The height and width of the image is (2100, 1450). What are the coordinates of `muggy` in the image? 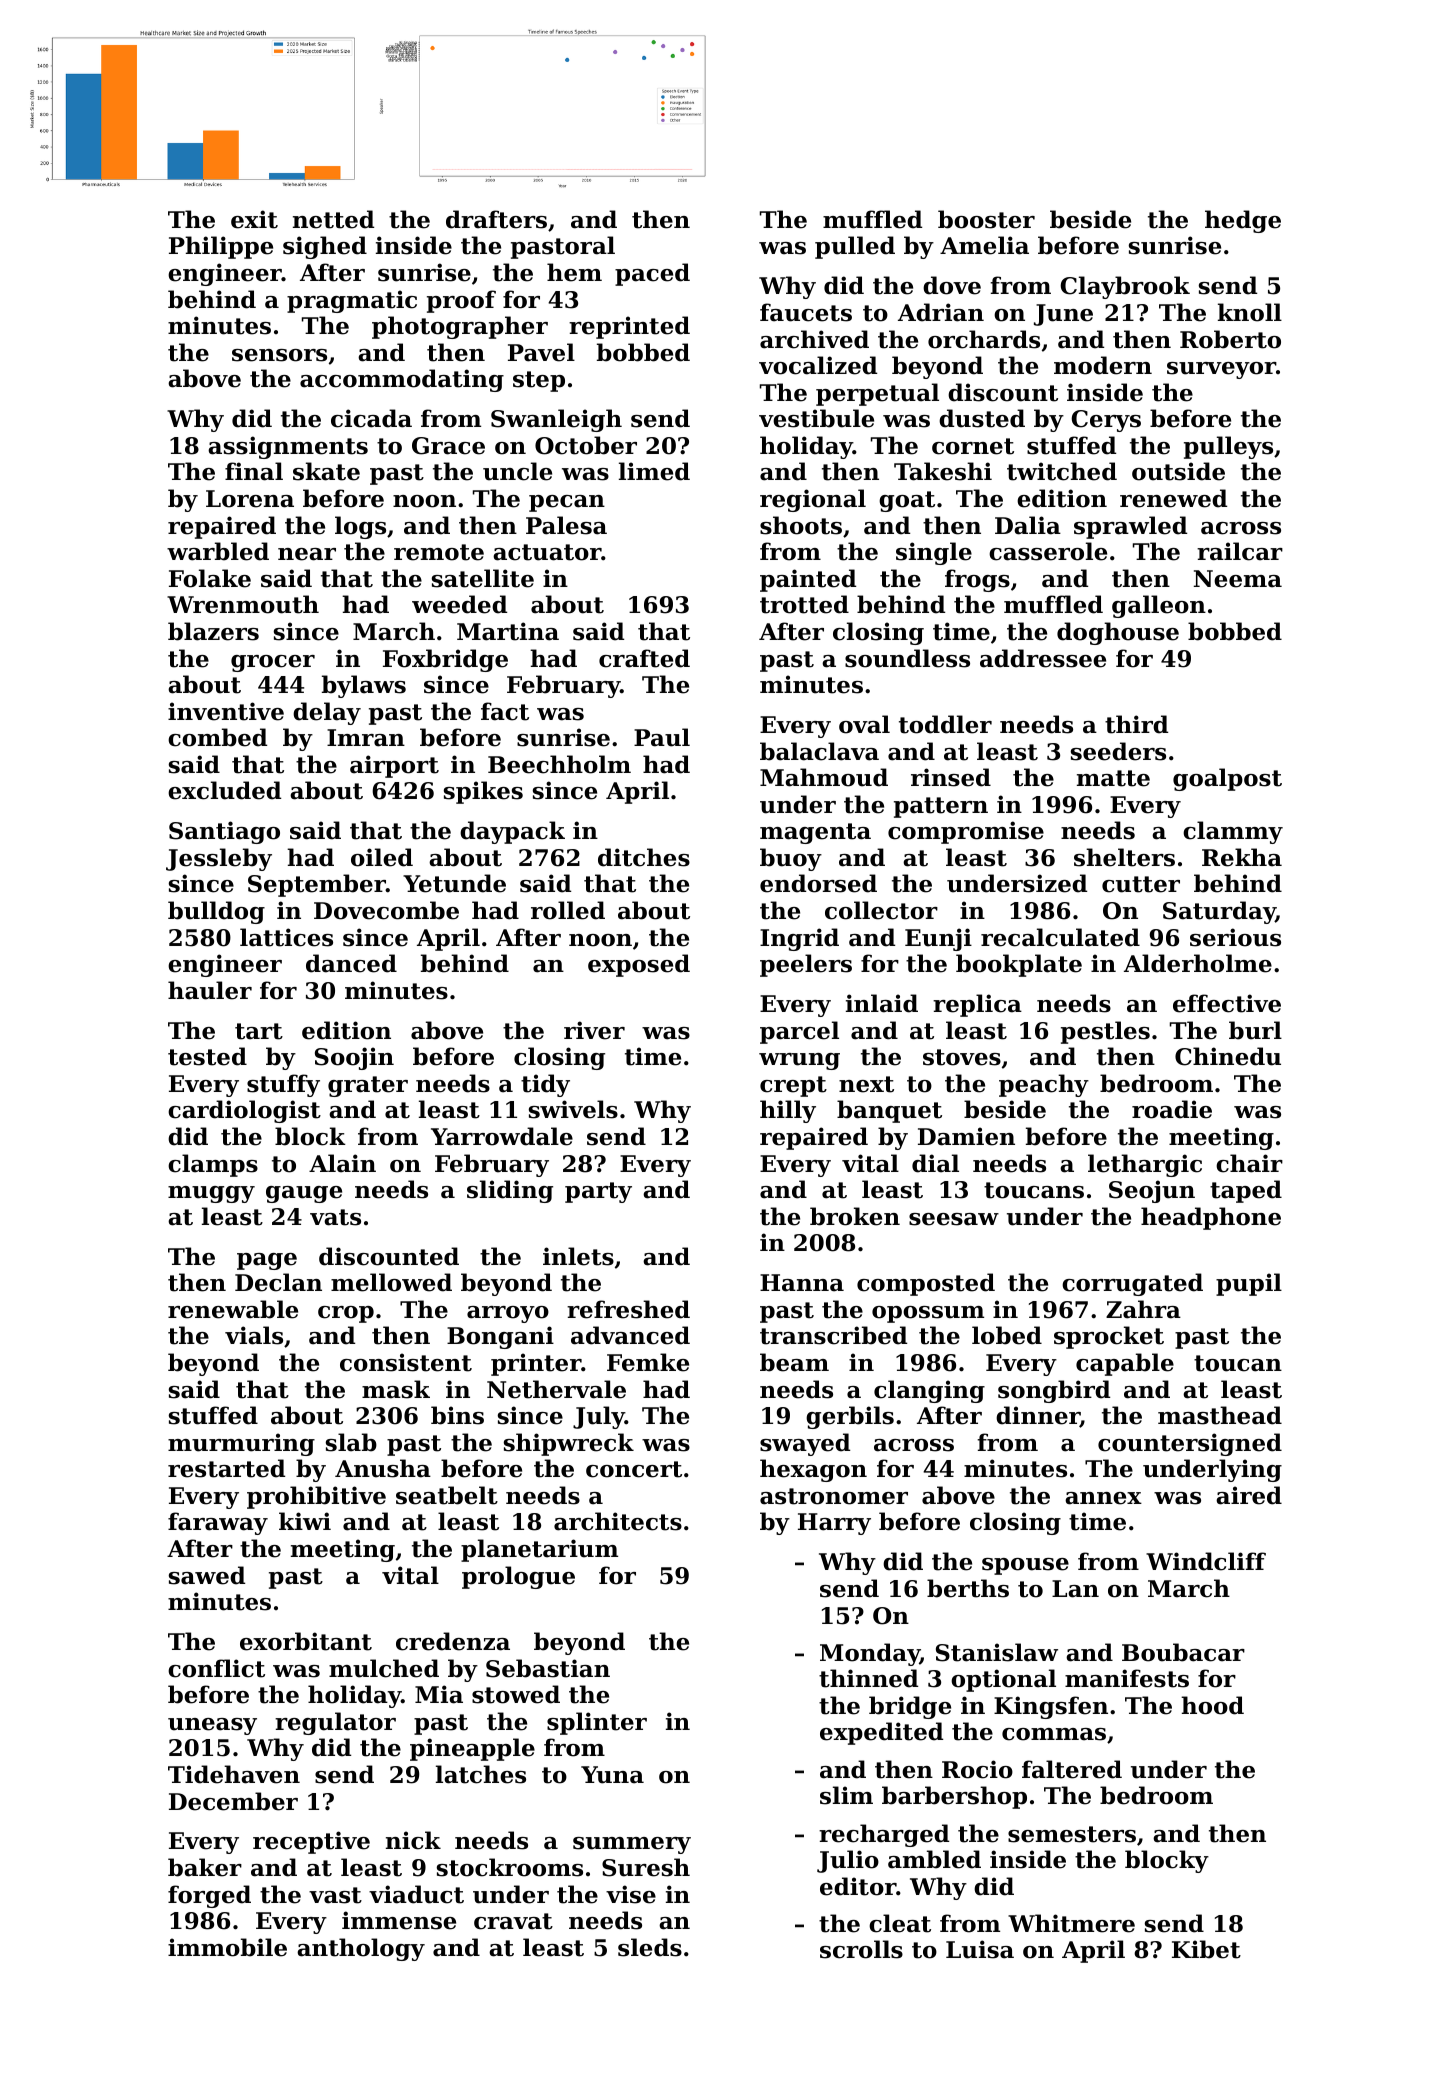 It's located at (211, 1194).
